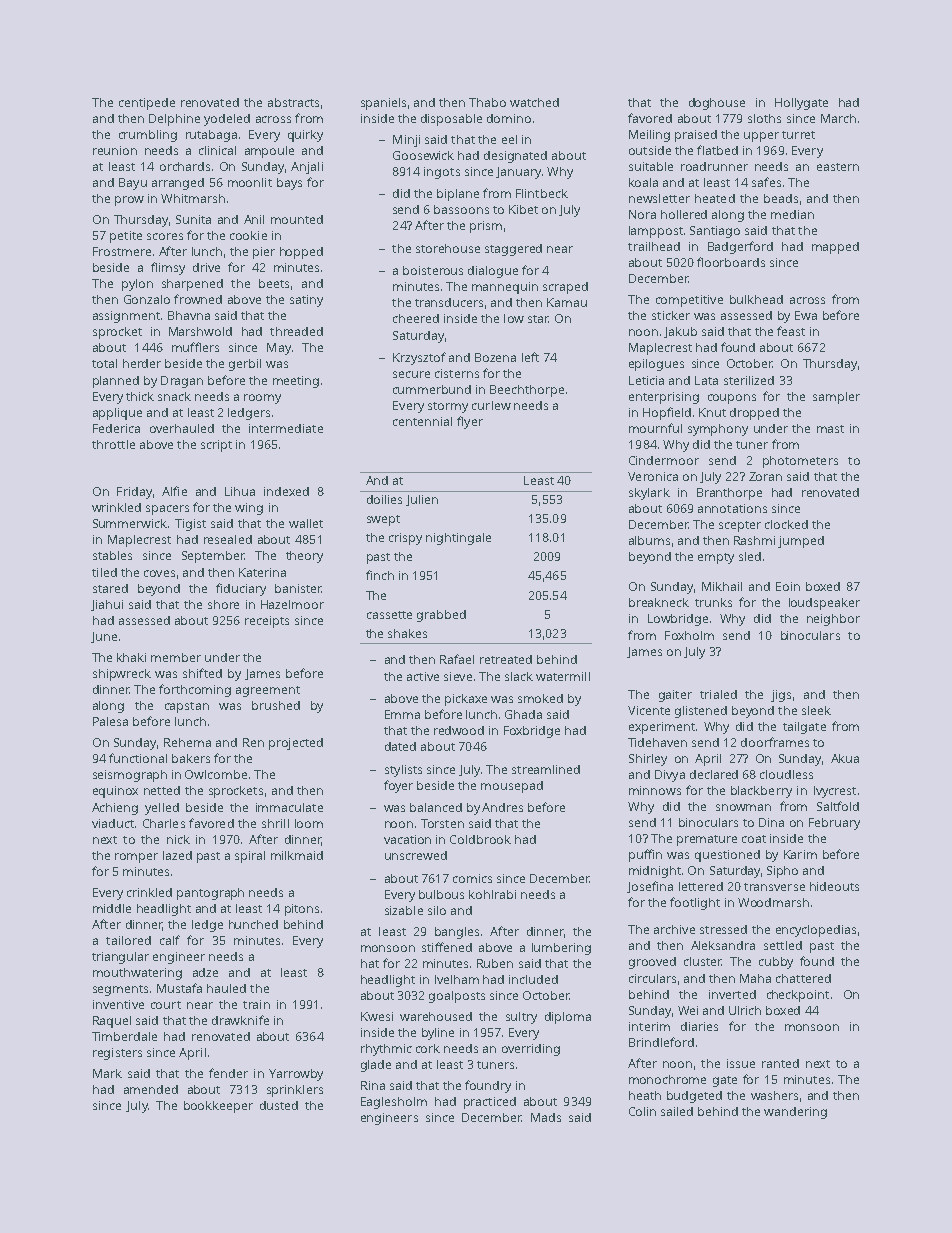 The height and width of the image is (1233, 952). I want to click on Veronica, so click(653, 476).
